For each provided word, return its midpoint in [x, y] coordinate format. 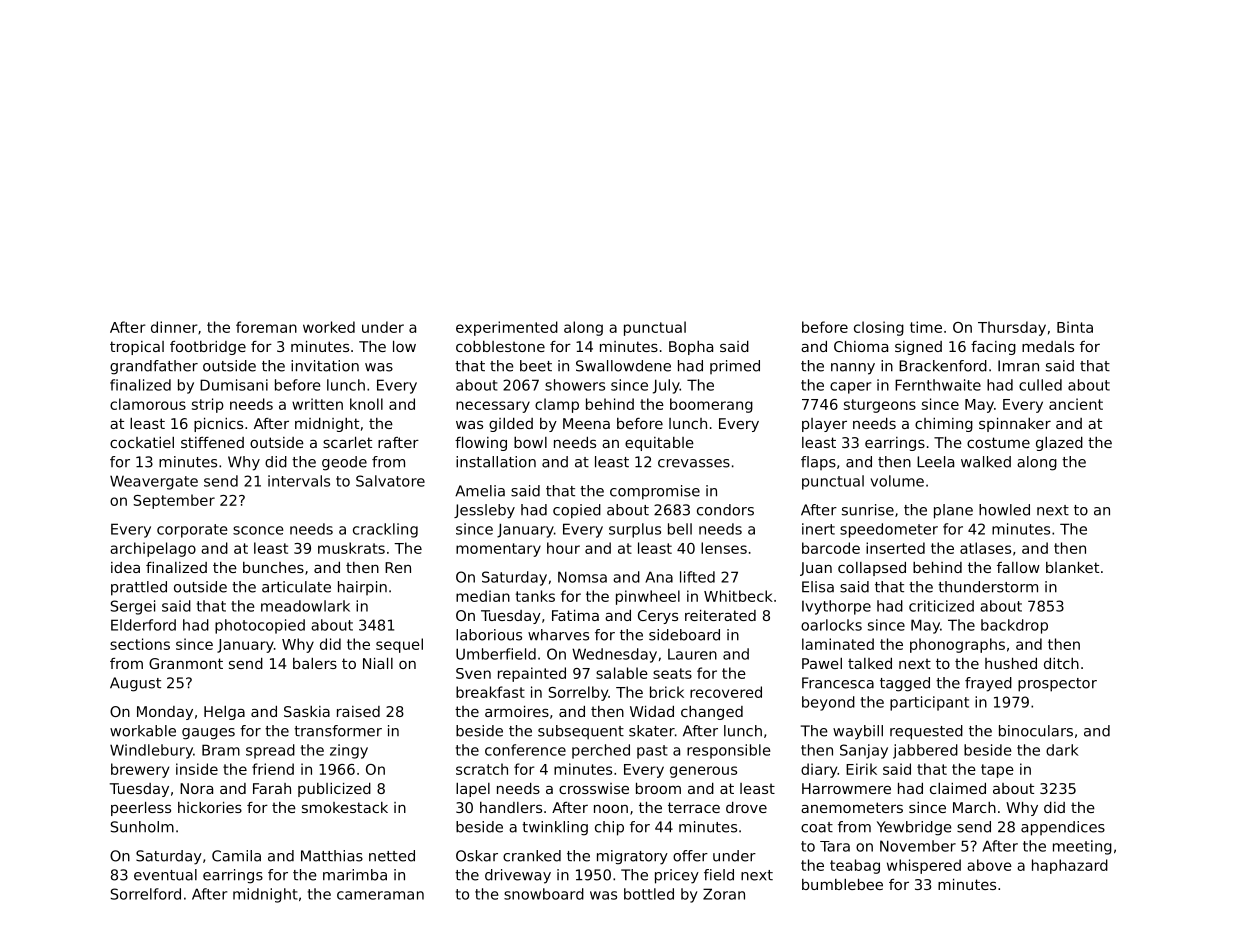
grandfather [154, 367]
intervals [299, 481]
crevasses [694, 463]
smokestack [345, 807]
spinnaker [1015, 425]
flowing [481, 444]
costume [998, 442]
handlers [511, 807]
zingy [349, 751]
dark [1062, 750]
